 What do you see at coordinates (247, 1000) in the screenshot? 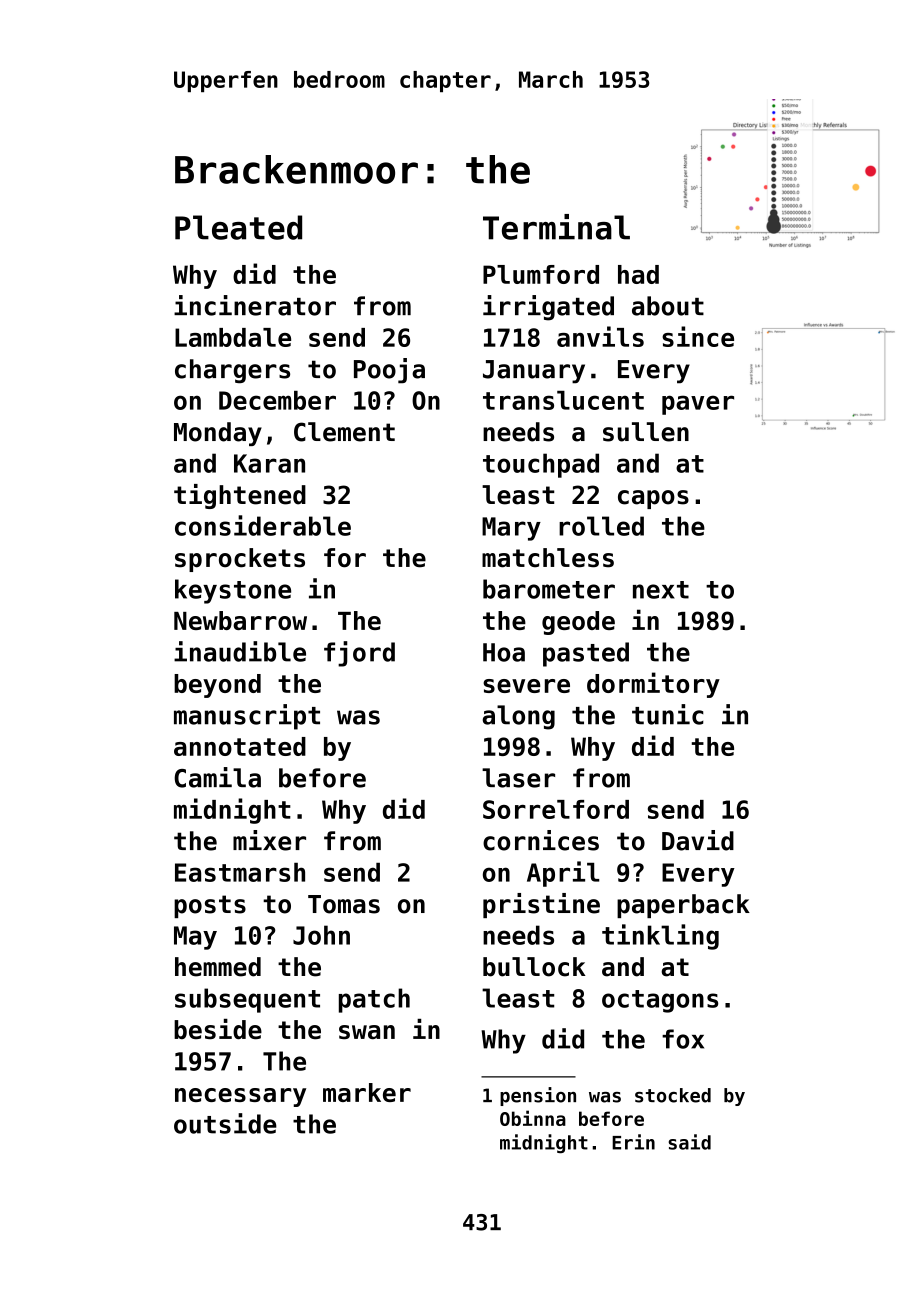
I see `subsequent` at bounding box center [247, 1000].
